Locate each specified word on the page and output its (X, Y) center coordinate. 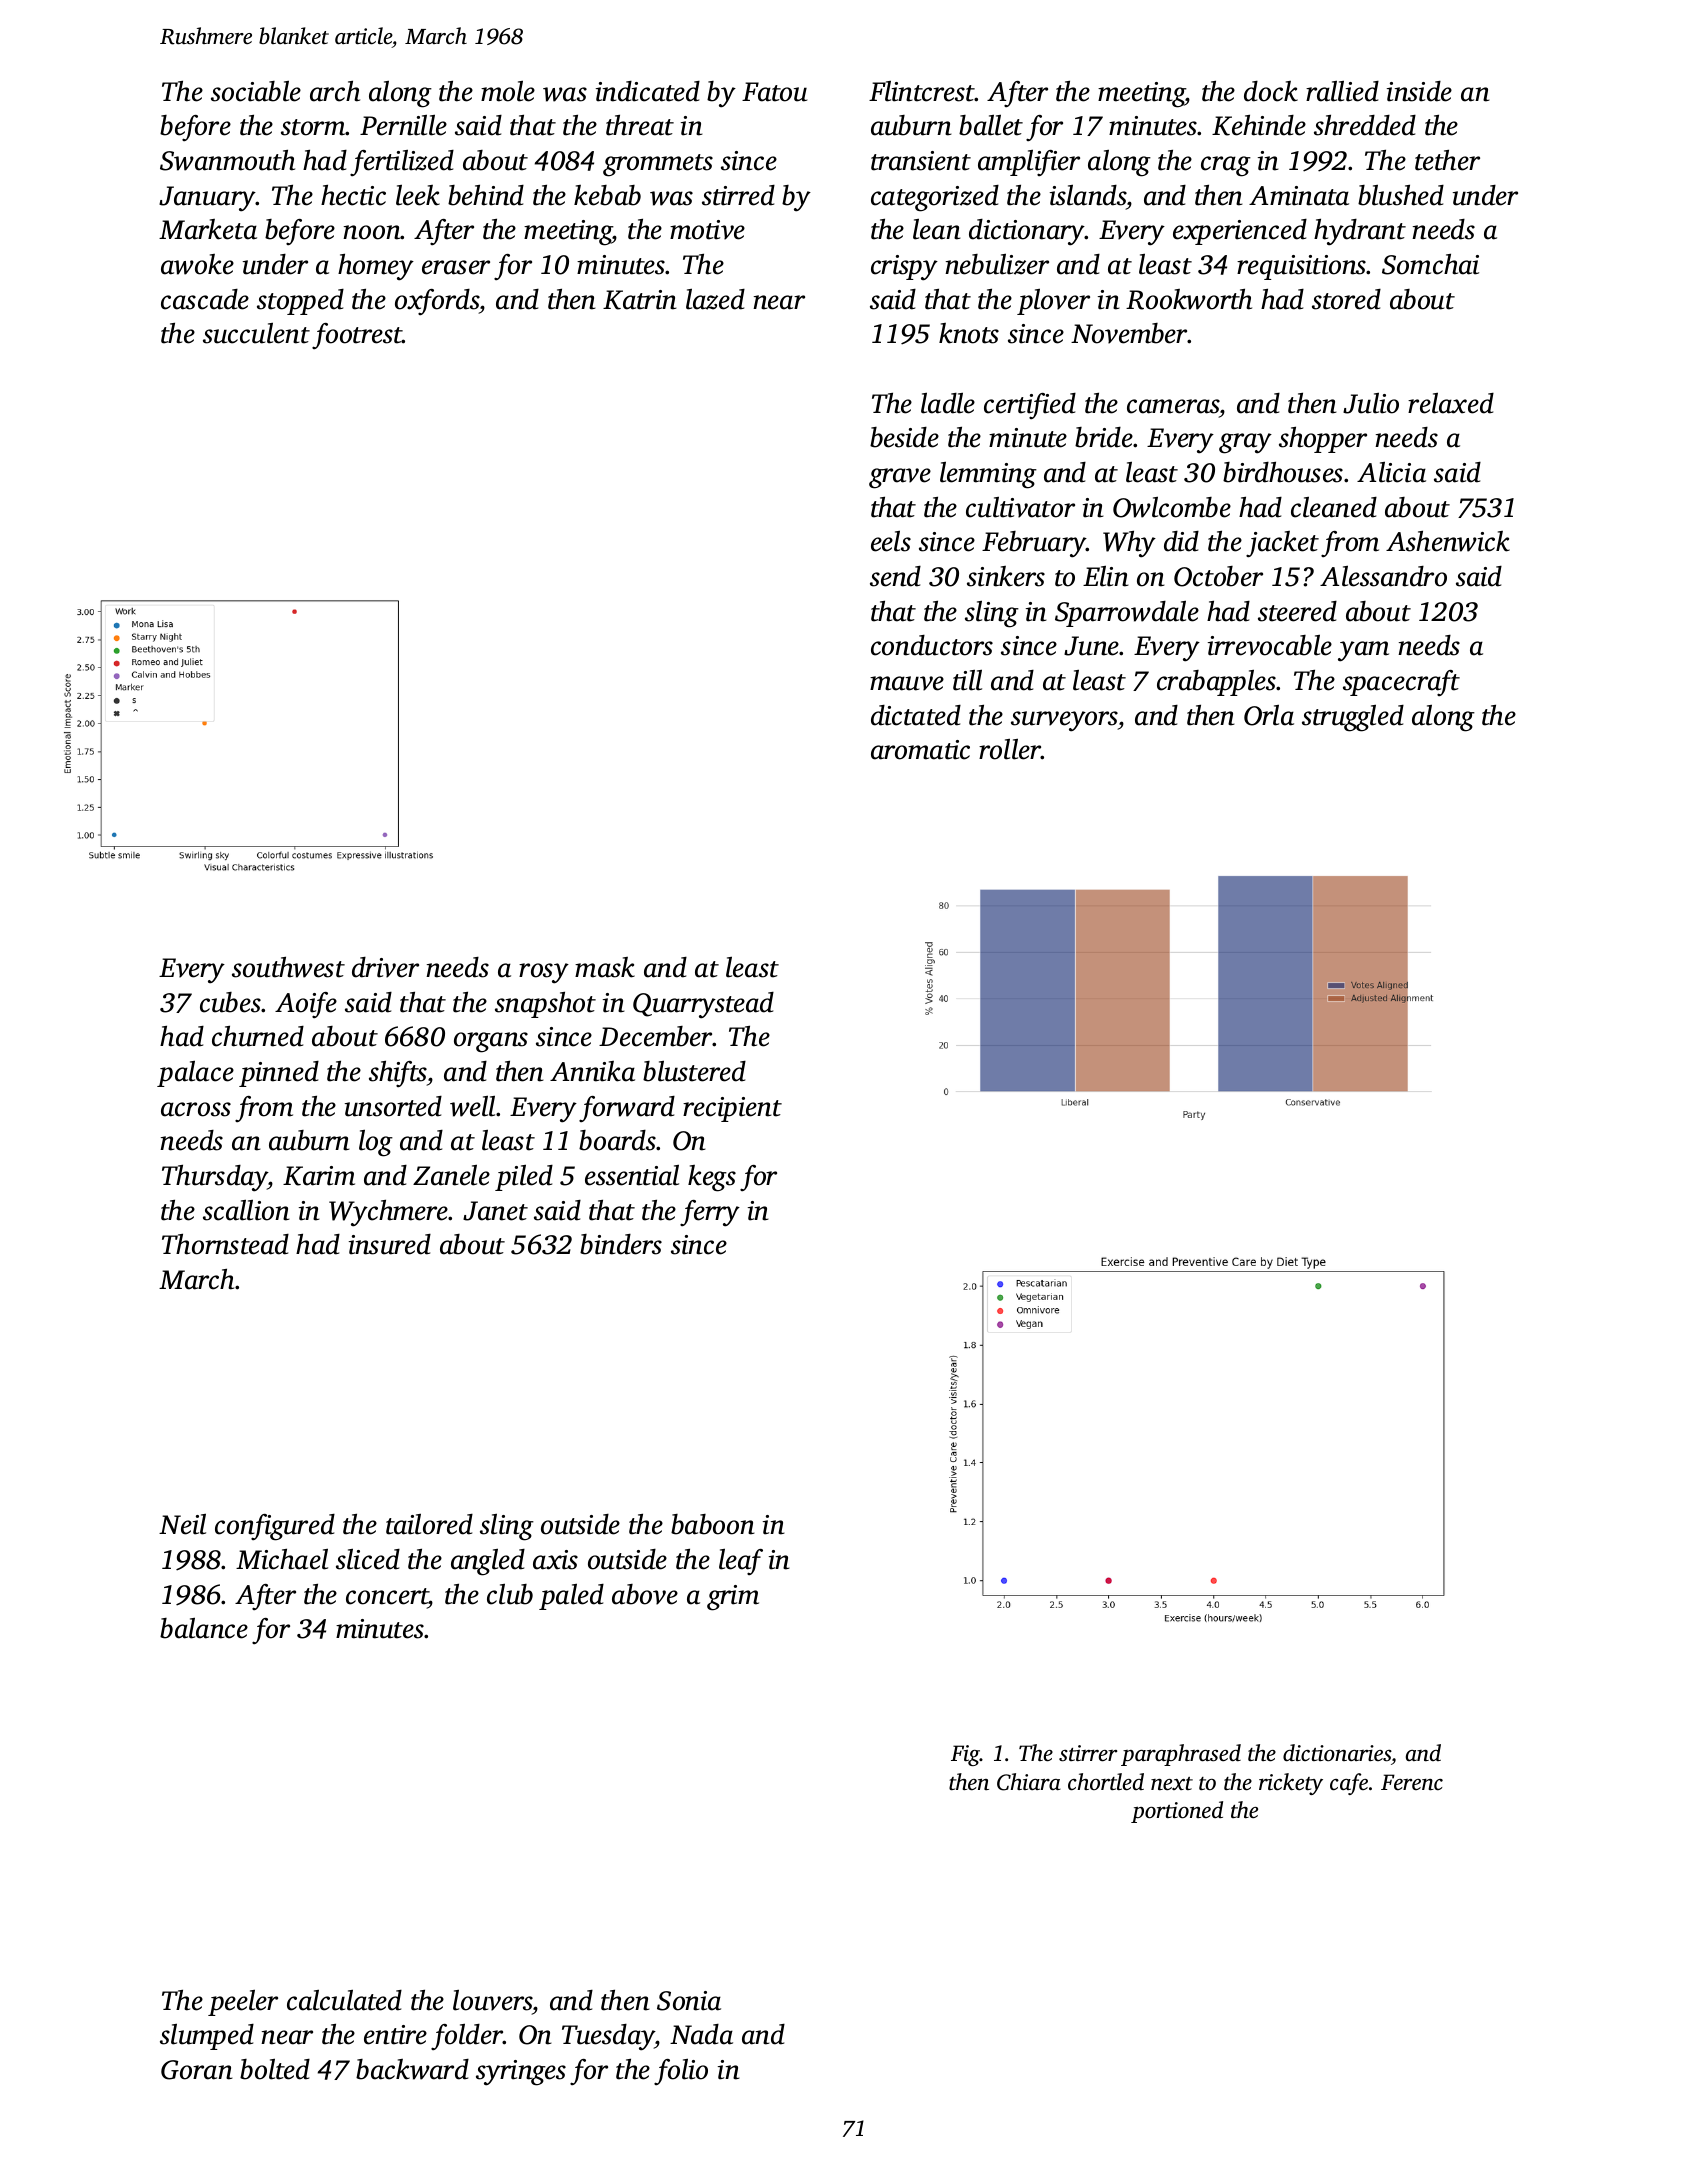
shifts (398, 1074)
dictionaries (1337, 1753)
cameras (1173, 406)
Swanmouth (227, 160)
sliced (368, 1559)
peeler (243, 2003)
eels (891, 541)
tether (1447, 160)
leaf (741, 1562)
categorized (935, 198)
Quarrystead (703, 1005)
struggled (1353, 718)
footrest (357, 336)
